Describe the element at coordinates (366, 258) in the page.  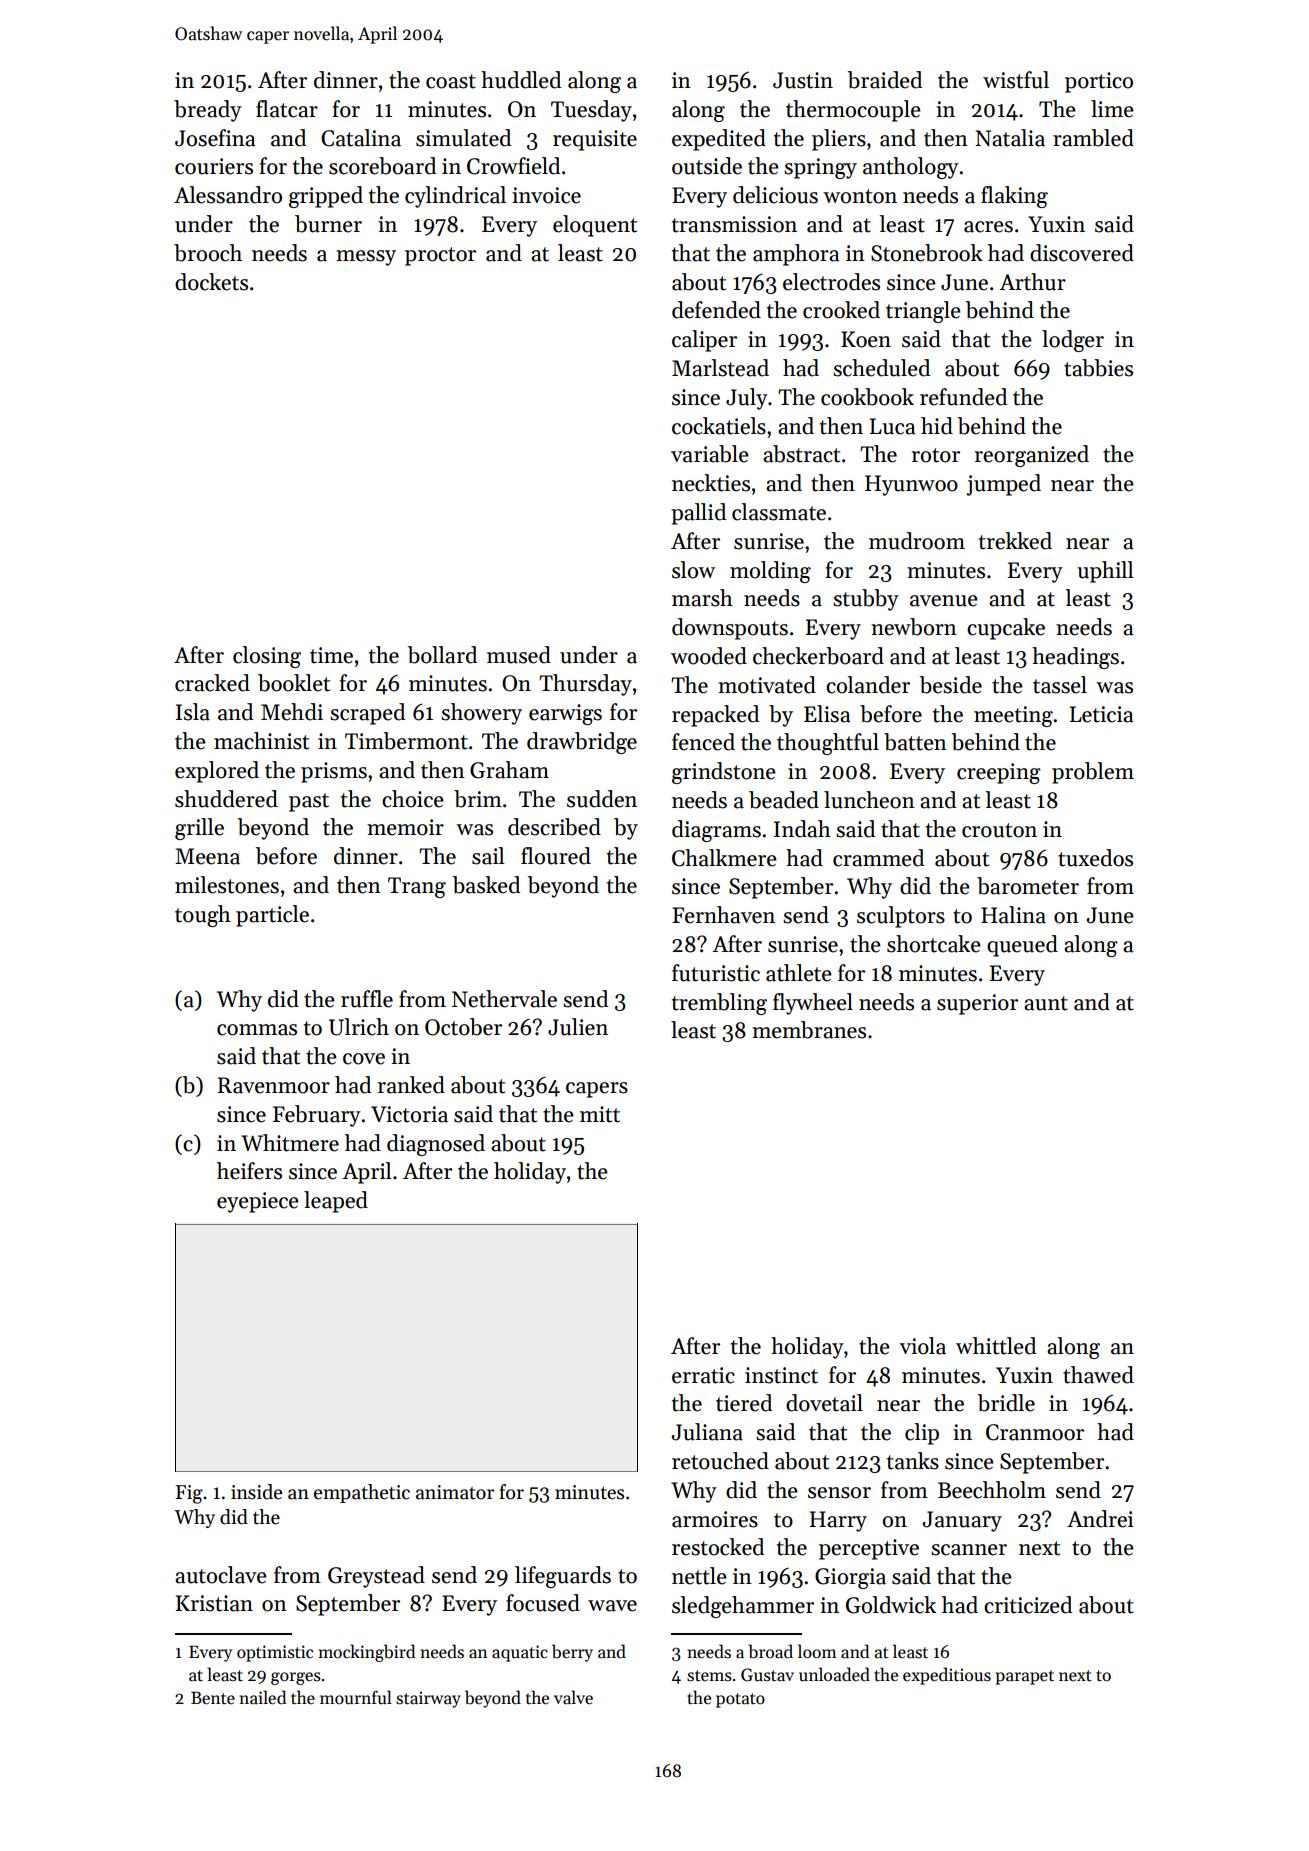
I see `messy` at that location.
